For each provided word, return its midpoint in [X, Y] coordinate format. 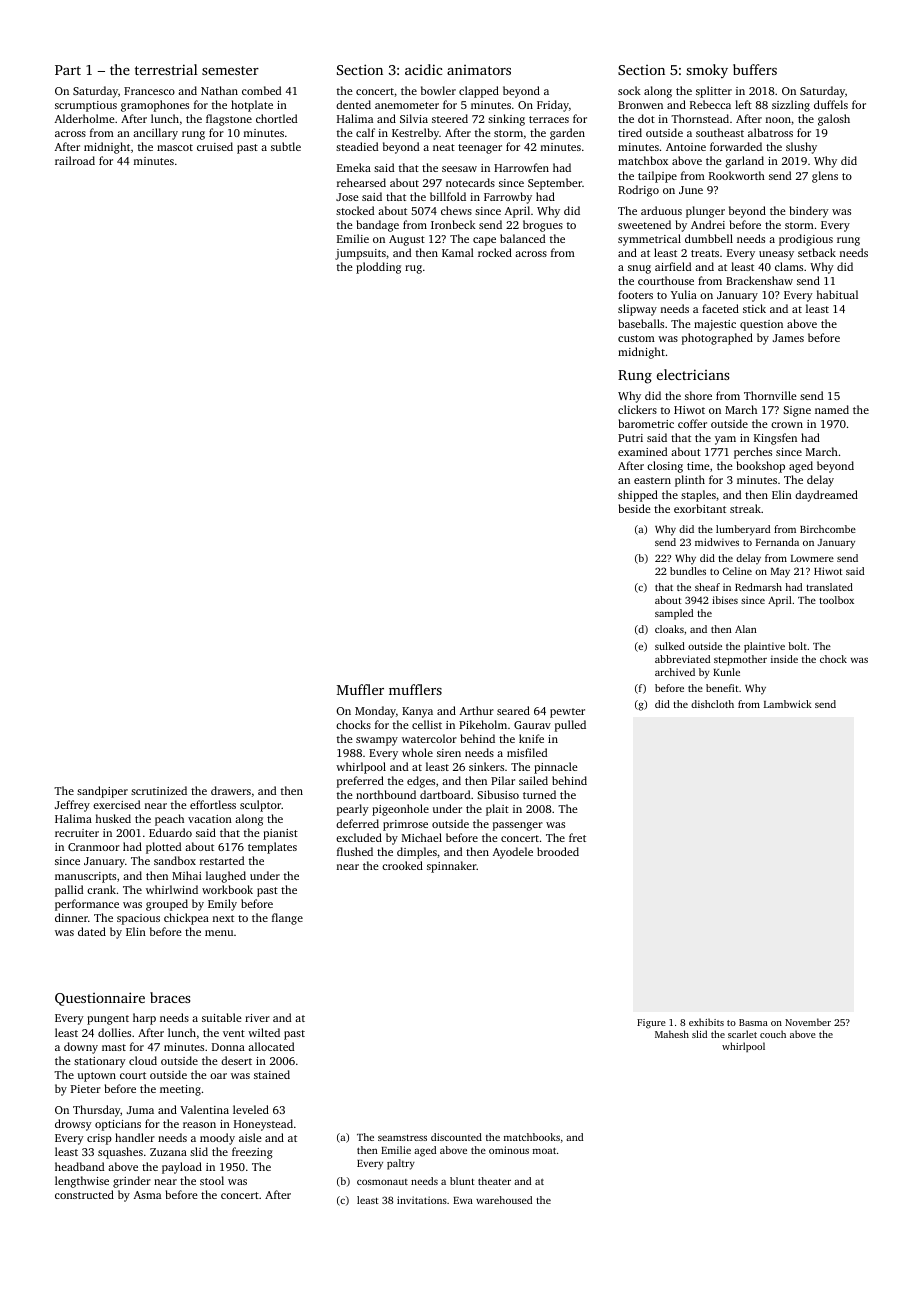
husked [113, 818]
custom [636, 338]
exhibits [706, 1022]
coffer [692, 423]
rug [413, 269]
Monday [375, 712]
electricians [693, 374]
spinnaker [452, 867]
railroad [75, 160]
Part [68, 70]
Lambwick [788, 704]
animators [479, 70]
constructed [84, 1194]
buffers [755, 69]
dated [92, 931]
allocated [271, 1046]
